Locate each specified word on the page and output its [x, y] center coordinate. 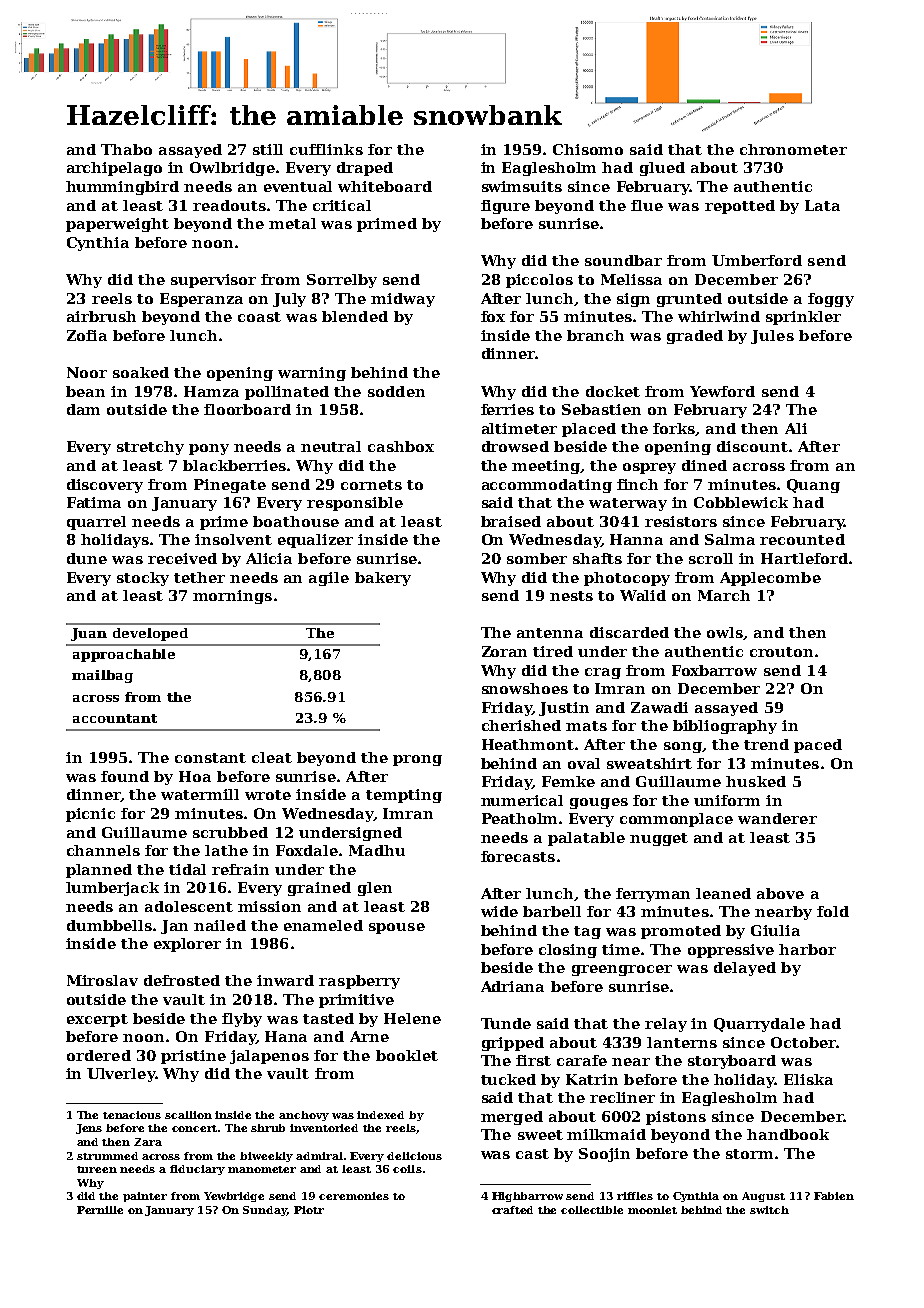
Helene [412, 1018]
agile [329, 579]
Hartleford [804, 558]
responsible [355, 504]
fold [833, 911]
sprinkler [803, 318]
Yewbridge [234, 1197]
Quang [813, 486]
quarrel [96, 523]
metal [292, 223]
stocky [143, 579]
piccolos [539, 281]
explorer [187, 945]
